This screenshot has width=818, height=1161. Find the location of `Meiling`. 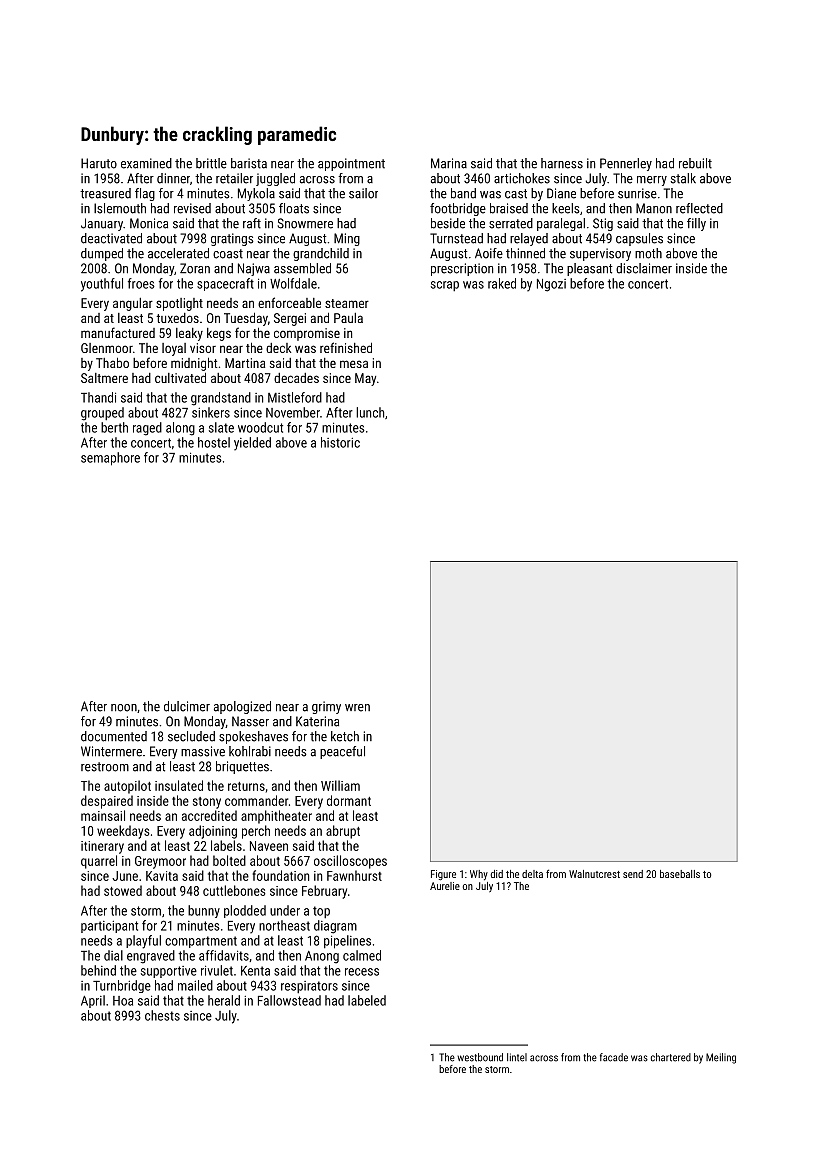

Meiling is located at coordinates (721, 1058).
